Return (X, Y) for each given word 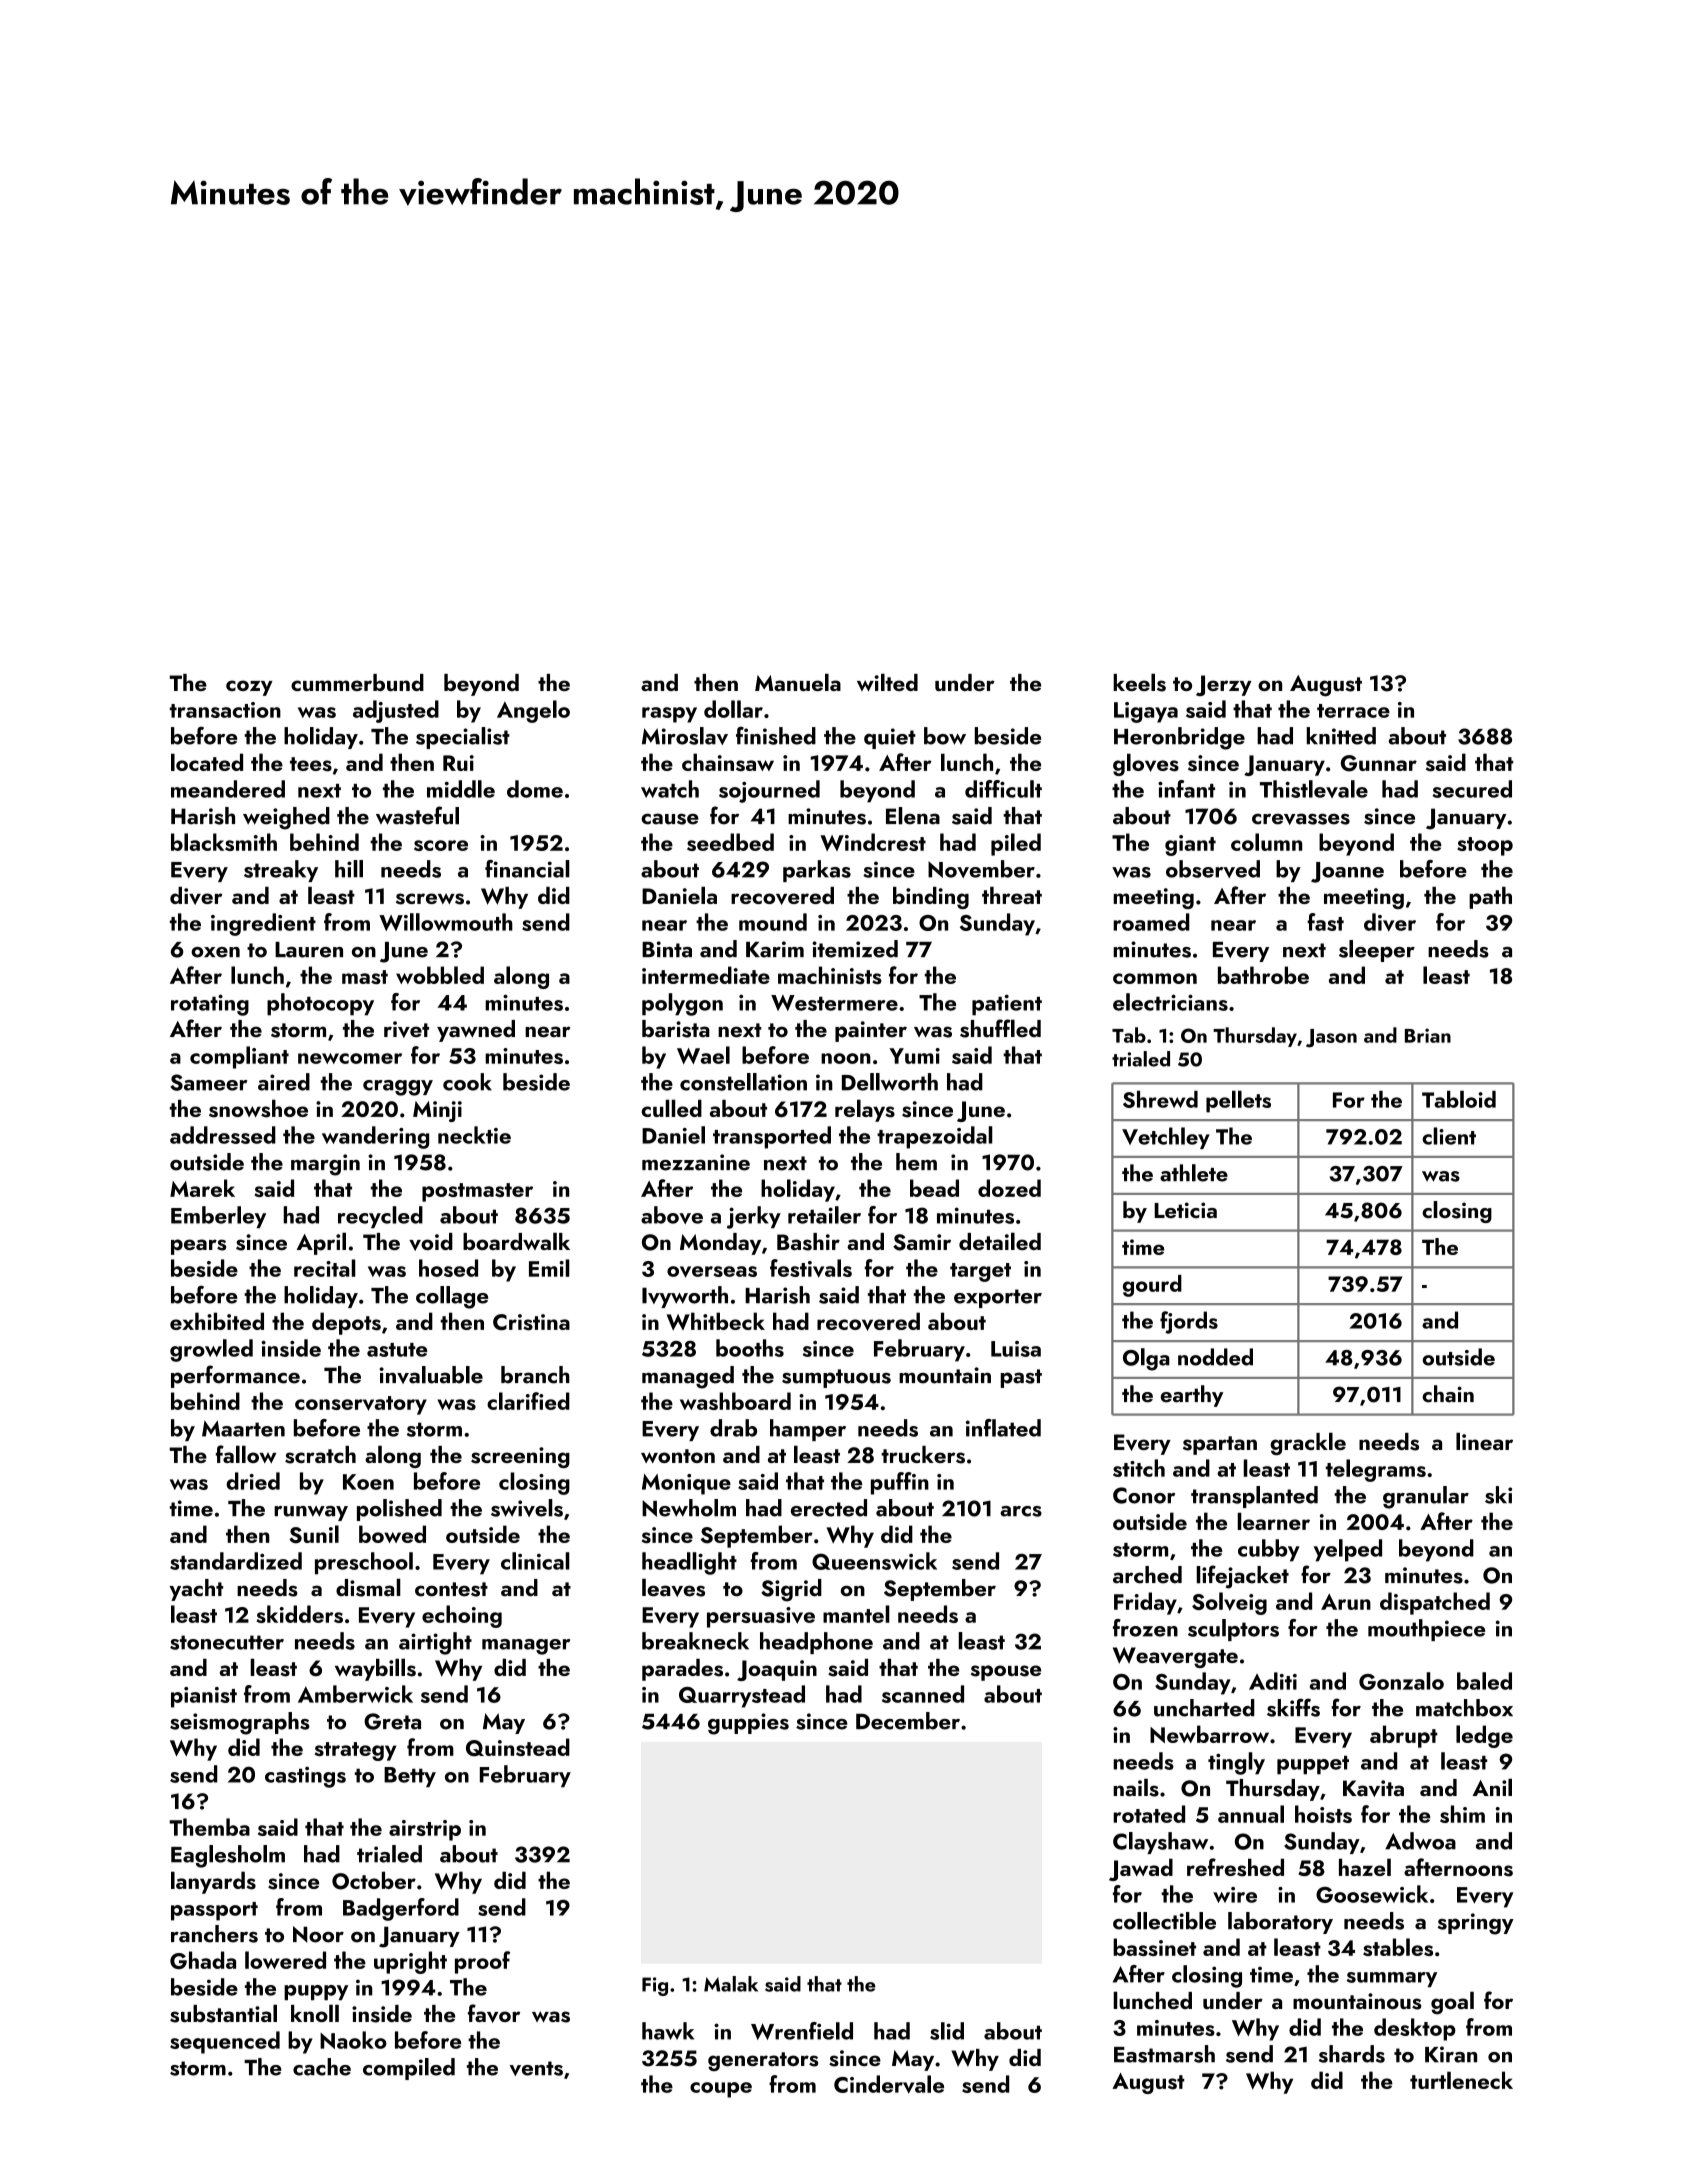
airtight (435, 1643)
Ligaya (1146, 712)
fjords (1189, 1322)
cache (322, 2067)
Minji (437, 1111)
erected (829, 1508)
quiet (890, 738)
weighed (286, 818)
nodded (1215, 1357)
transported (772, 1137)
